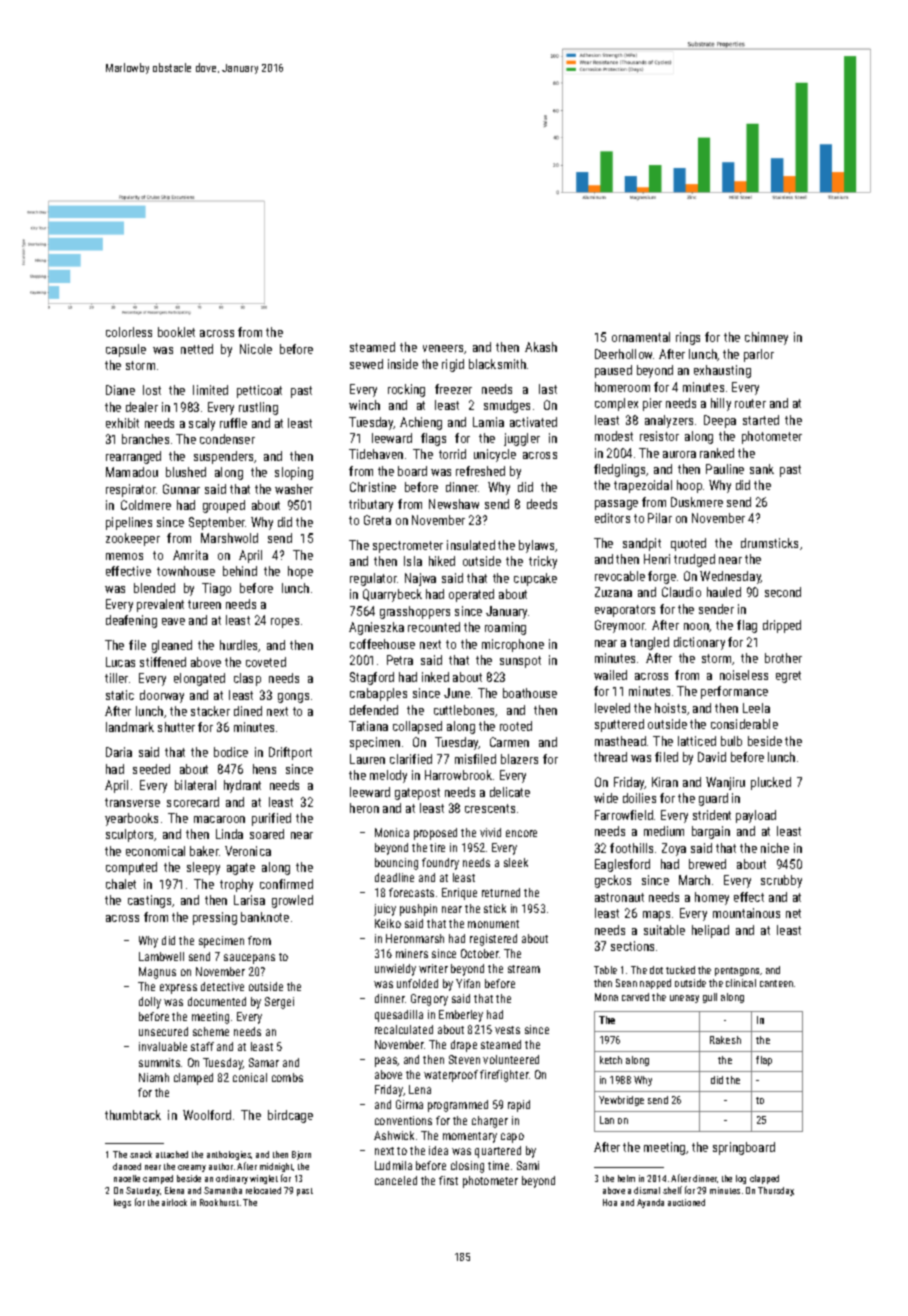 This page has height=1316, width=908. Describe the element at coordinates (399, 1016) in the page. I see `quesadilla` at that location.
